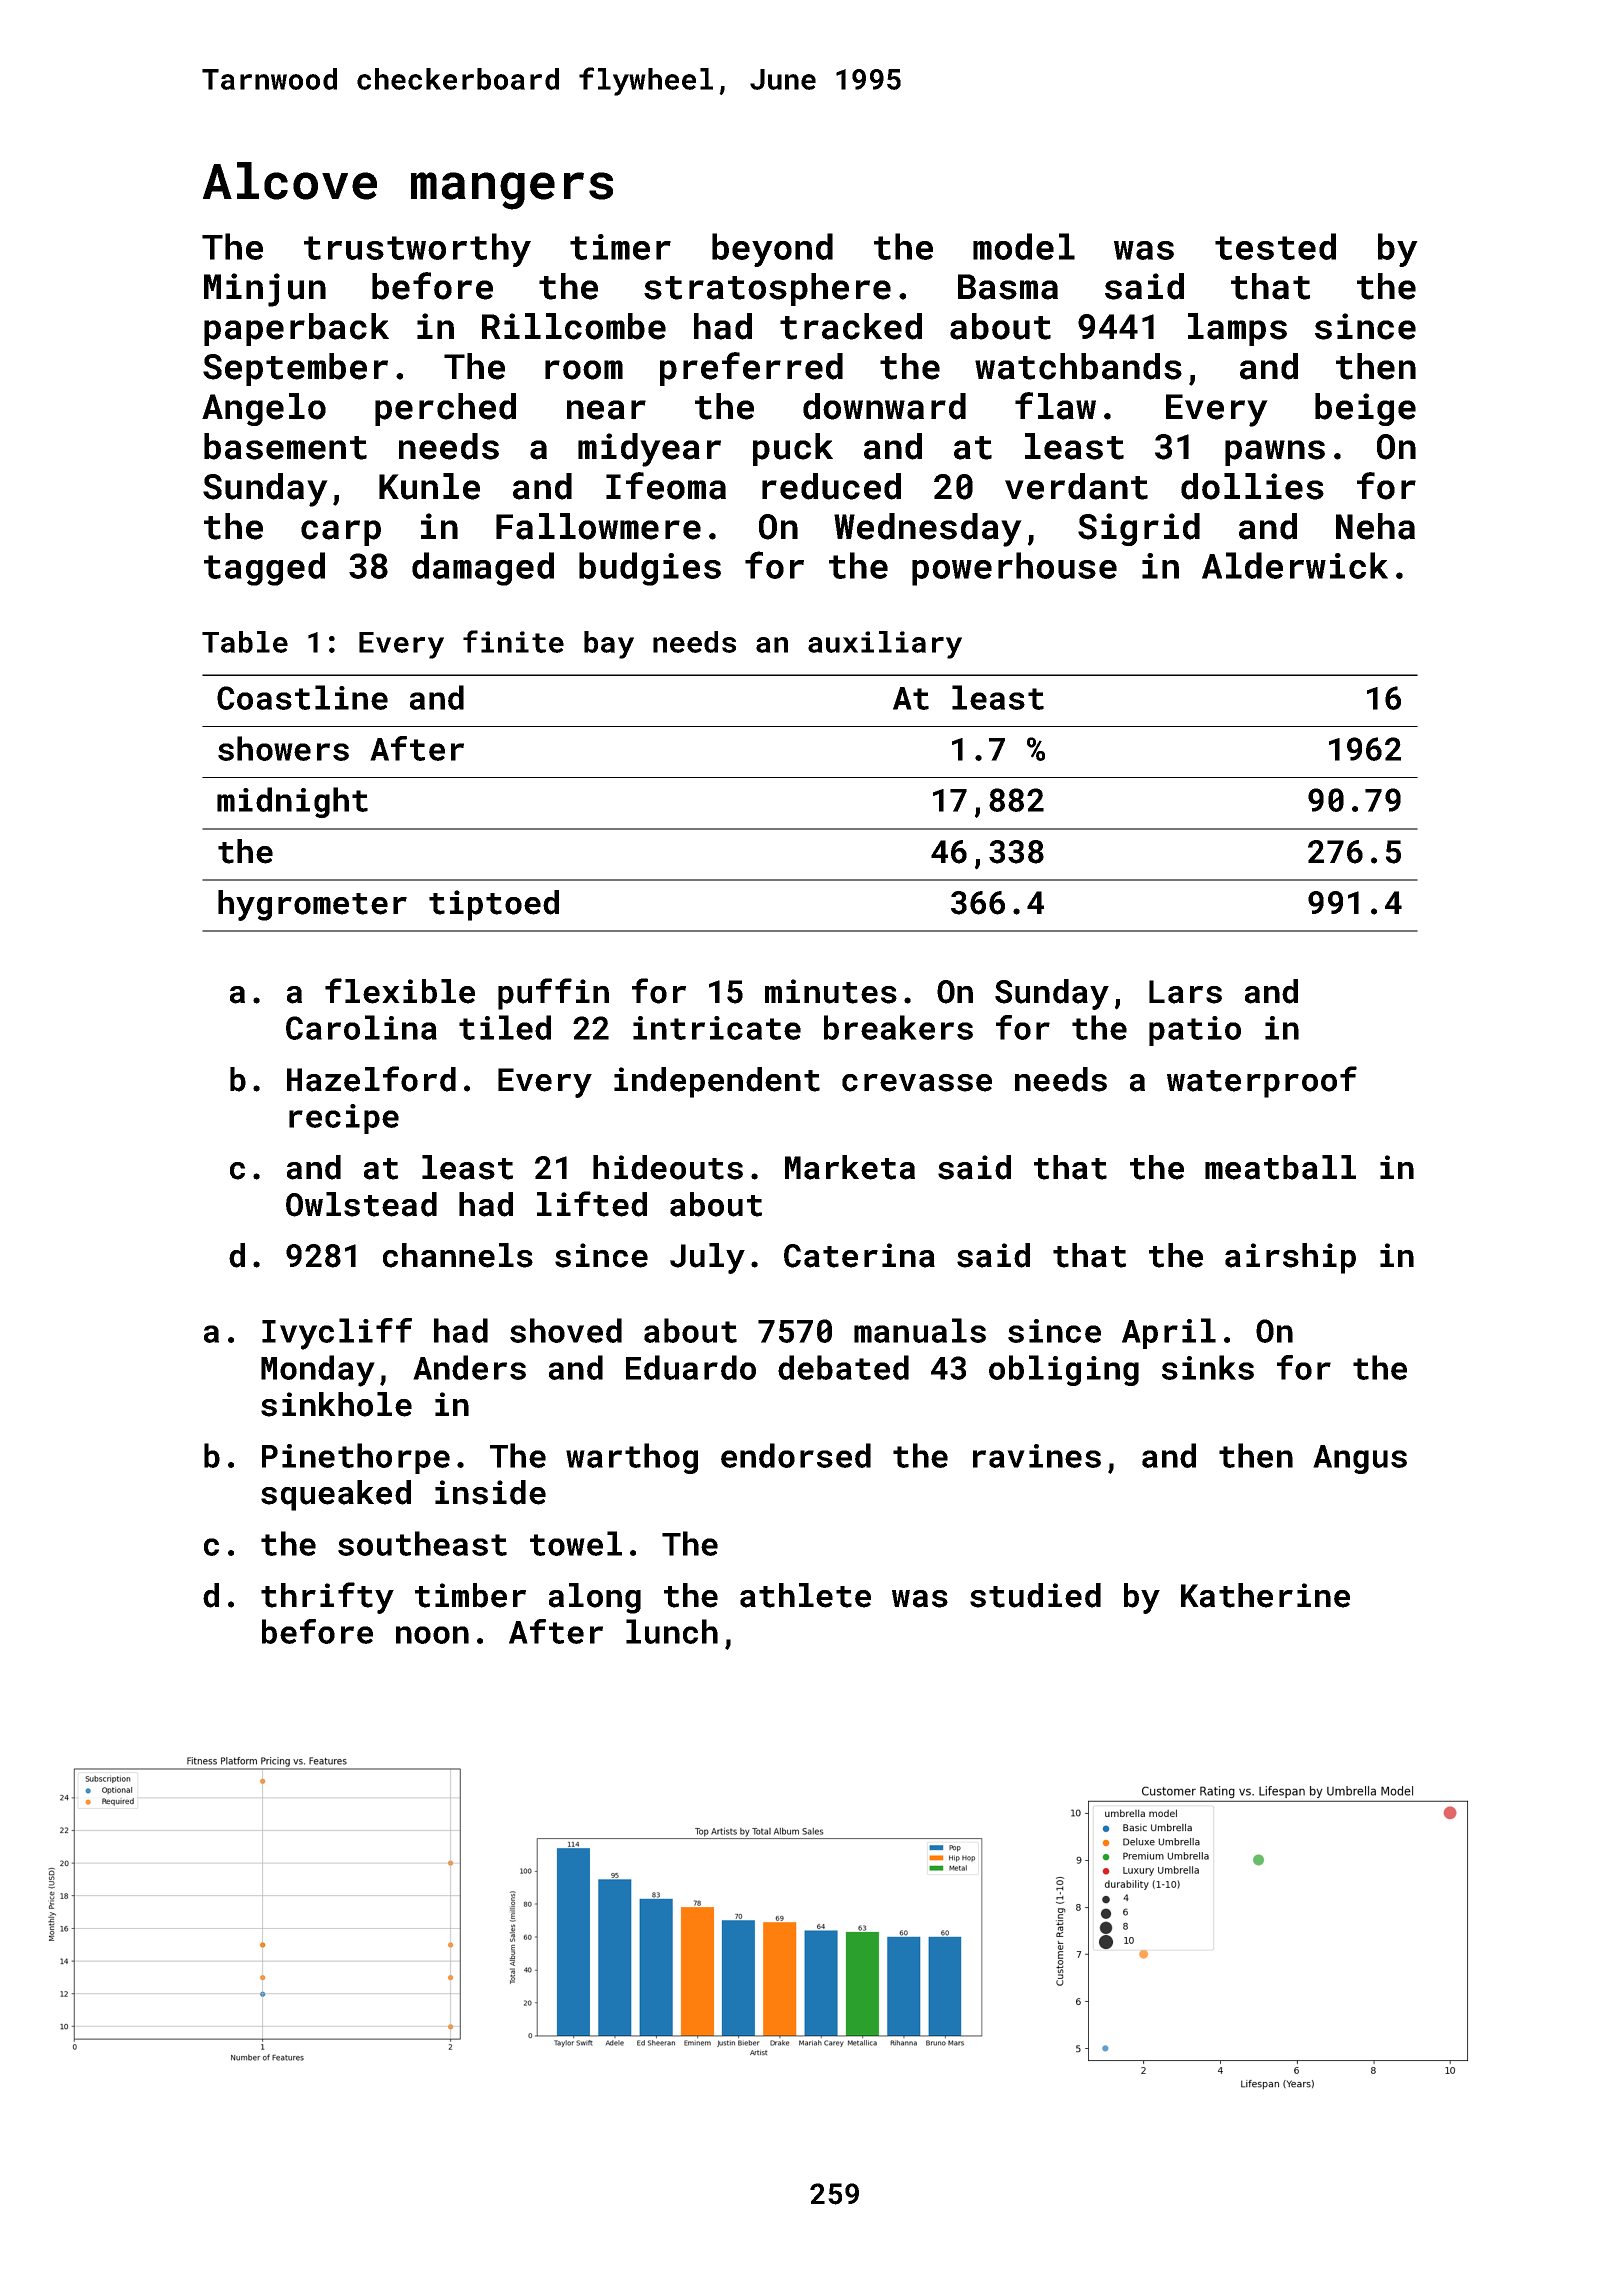 The width and height of the page is (1620, 2292). Describe the element at coordinates (772, 250) in the page. I see `beyond` at that location.
